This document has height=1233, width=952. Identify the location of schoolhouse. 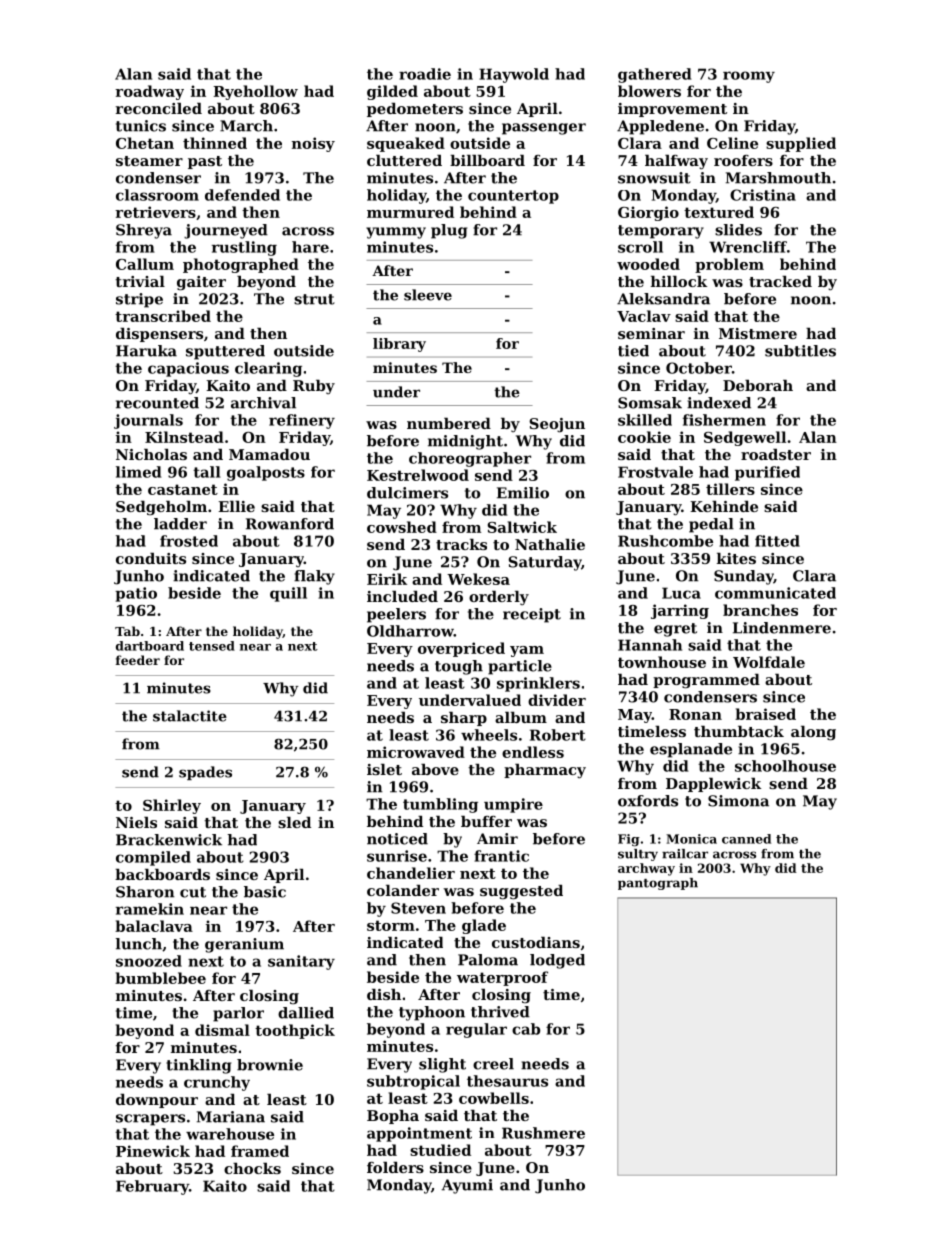
(785, 766).
